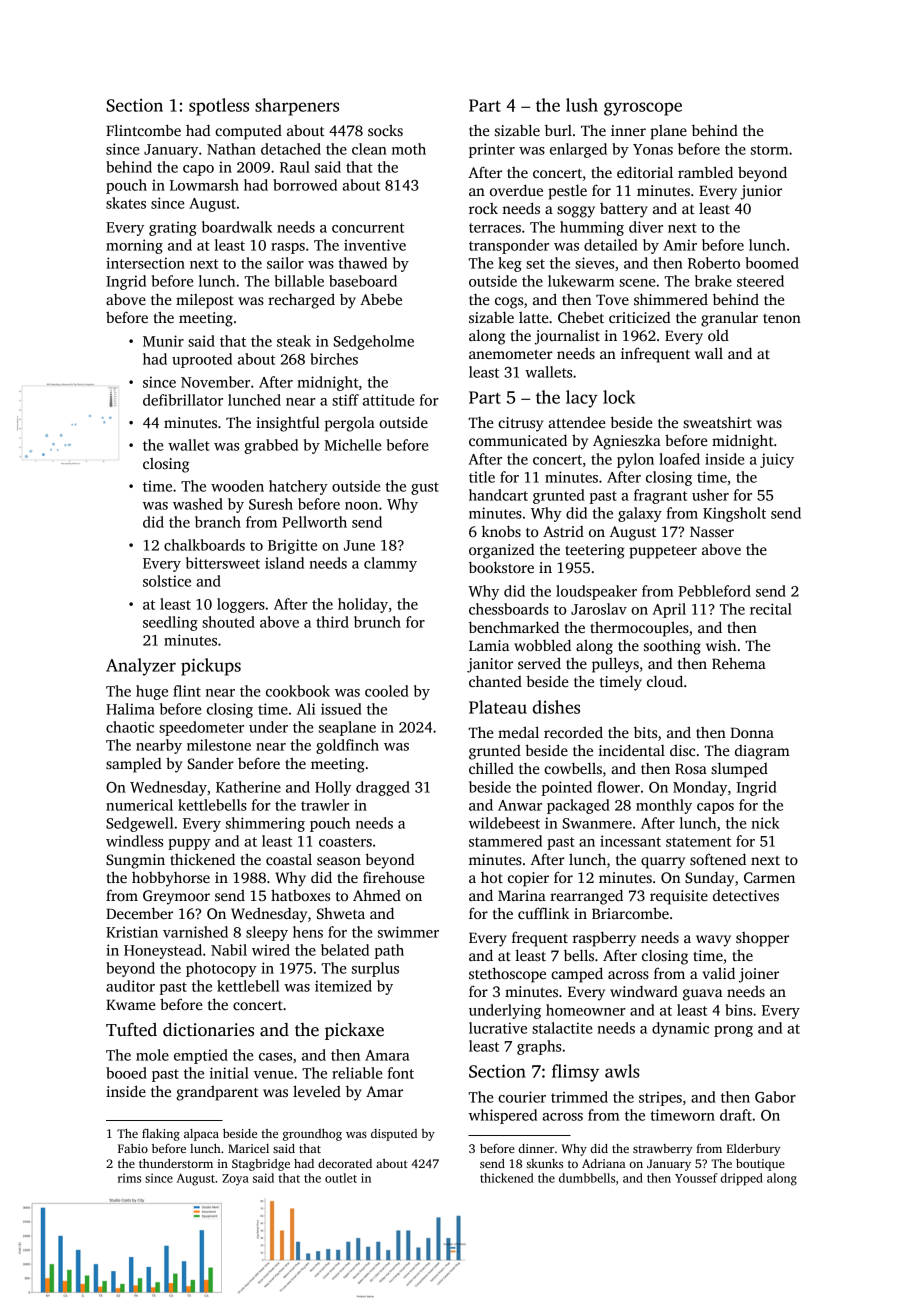 The height and width of the image is (1316, 908). I want to click on gyroscope, so click(643, 109).
